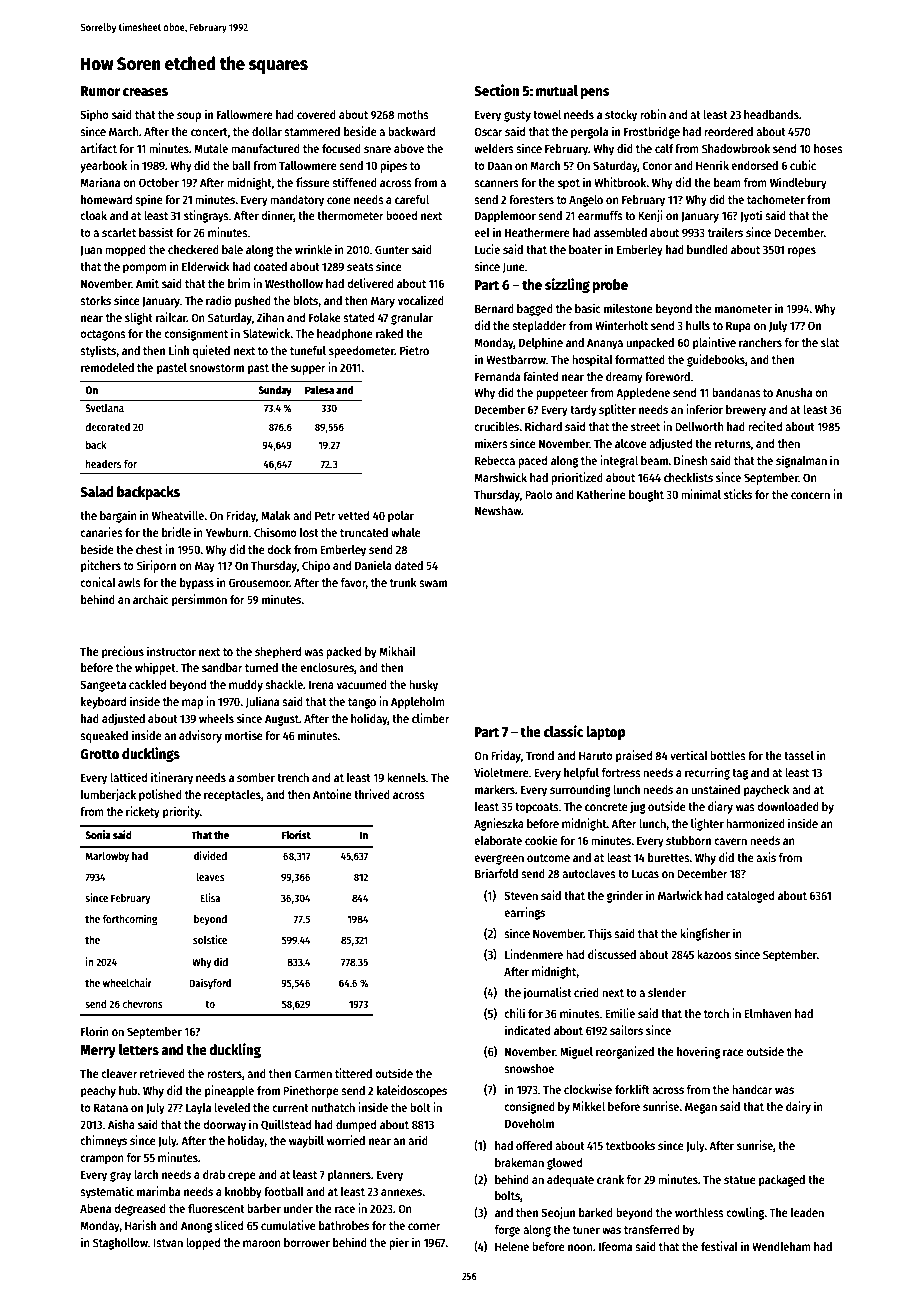  I want to click on headbands, so click(771, 114).
